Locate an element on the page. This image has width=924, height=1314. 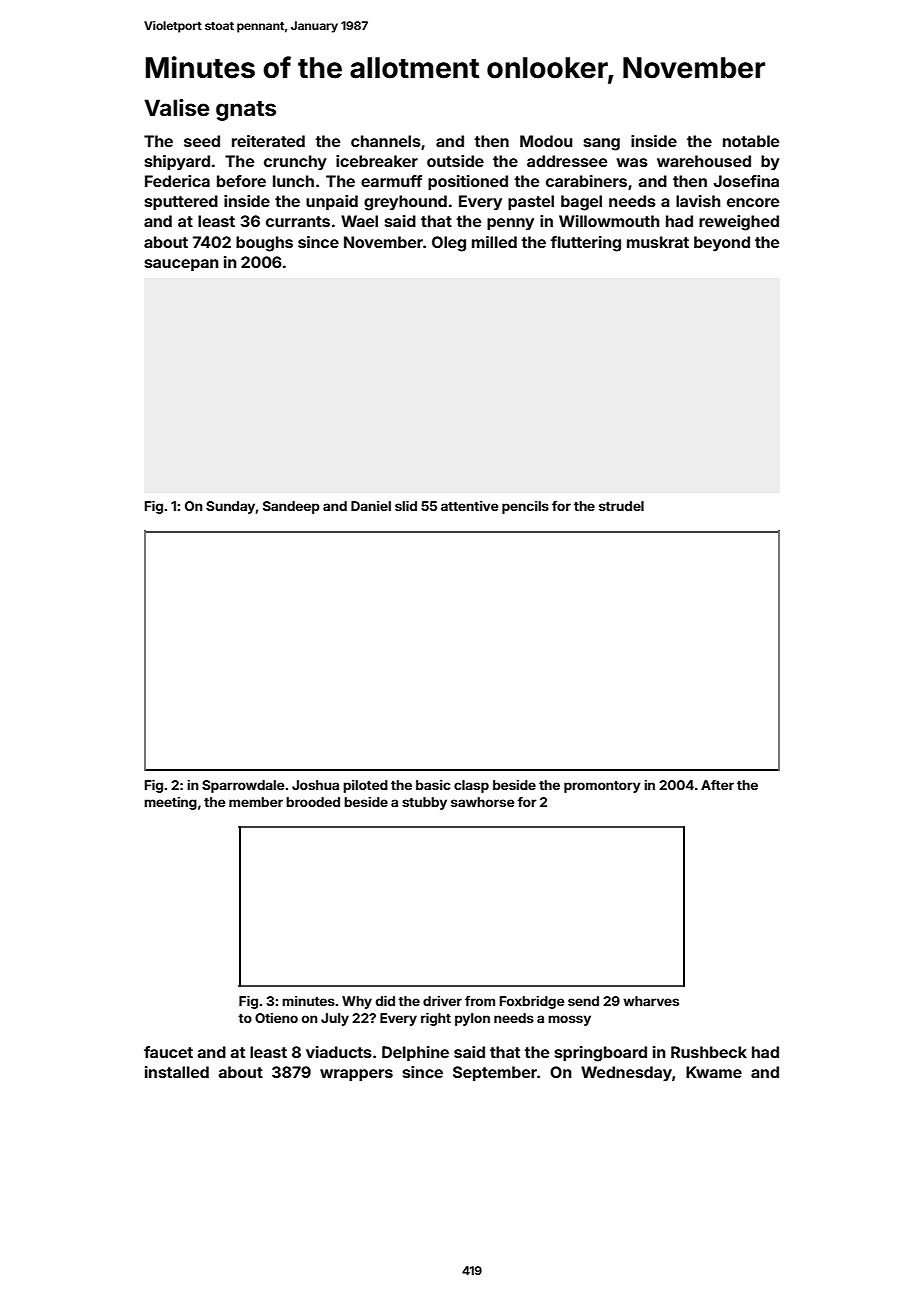
channels is located at coordinates (386, 141).
